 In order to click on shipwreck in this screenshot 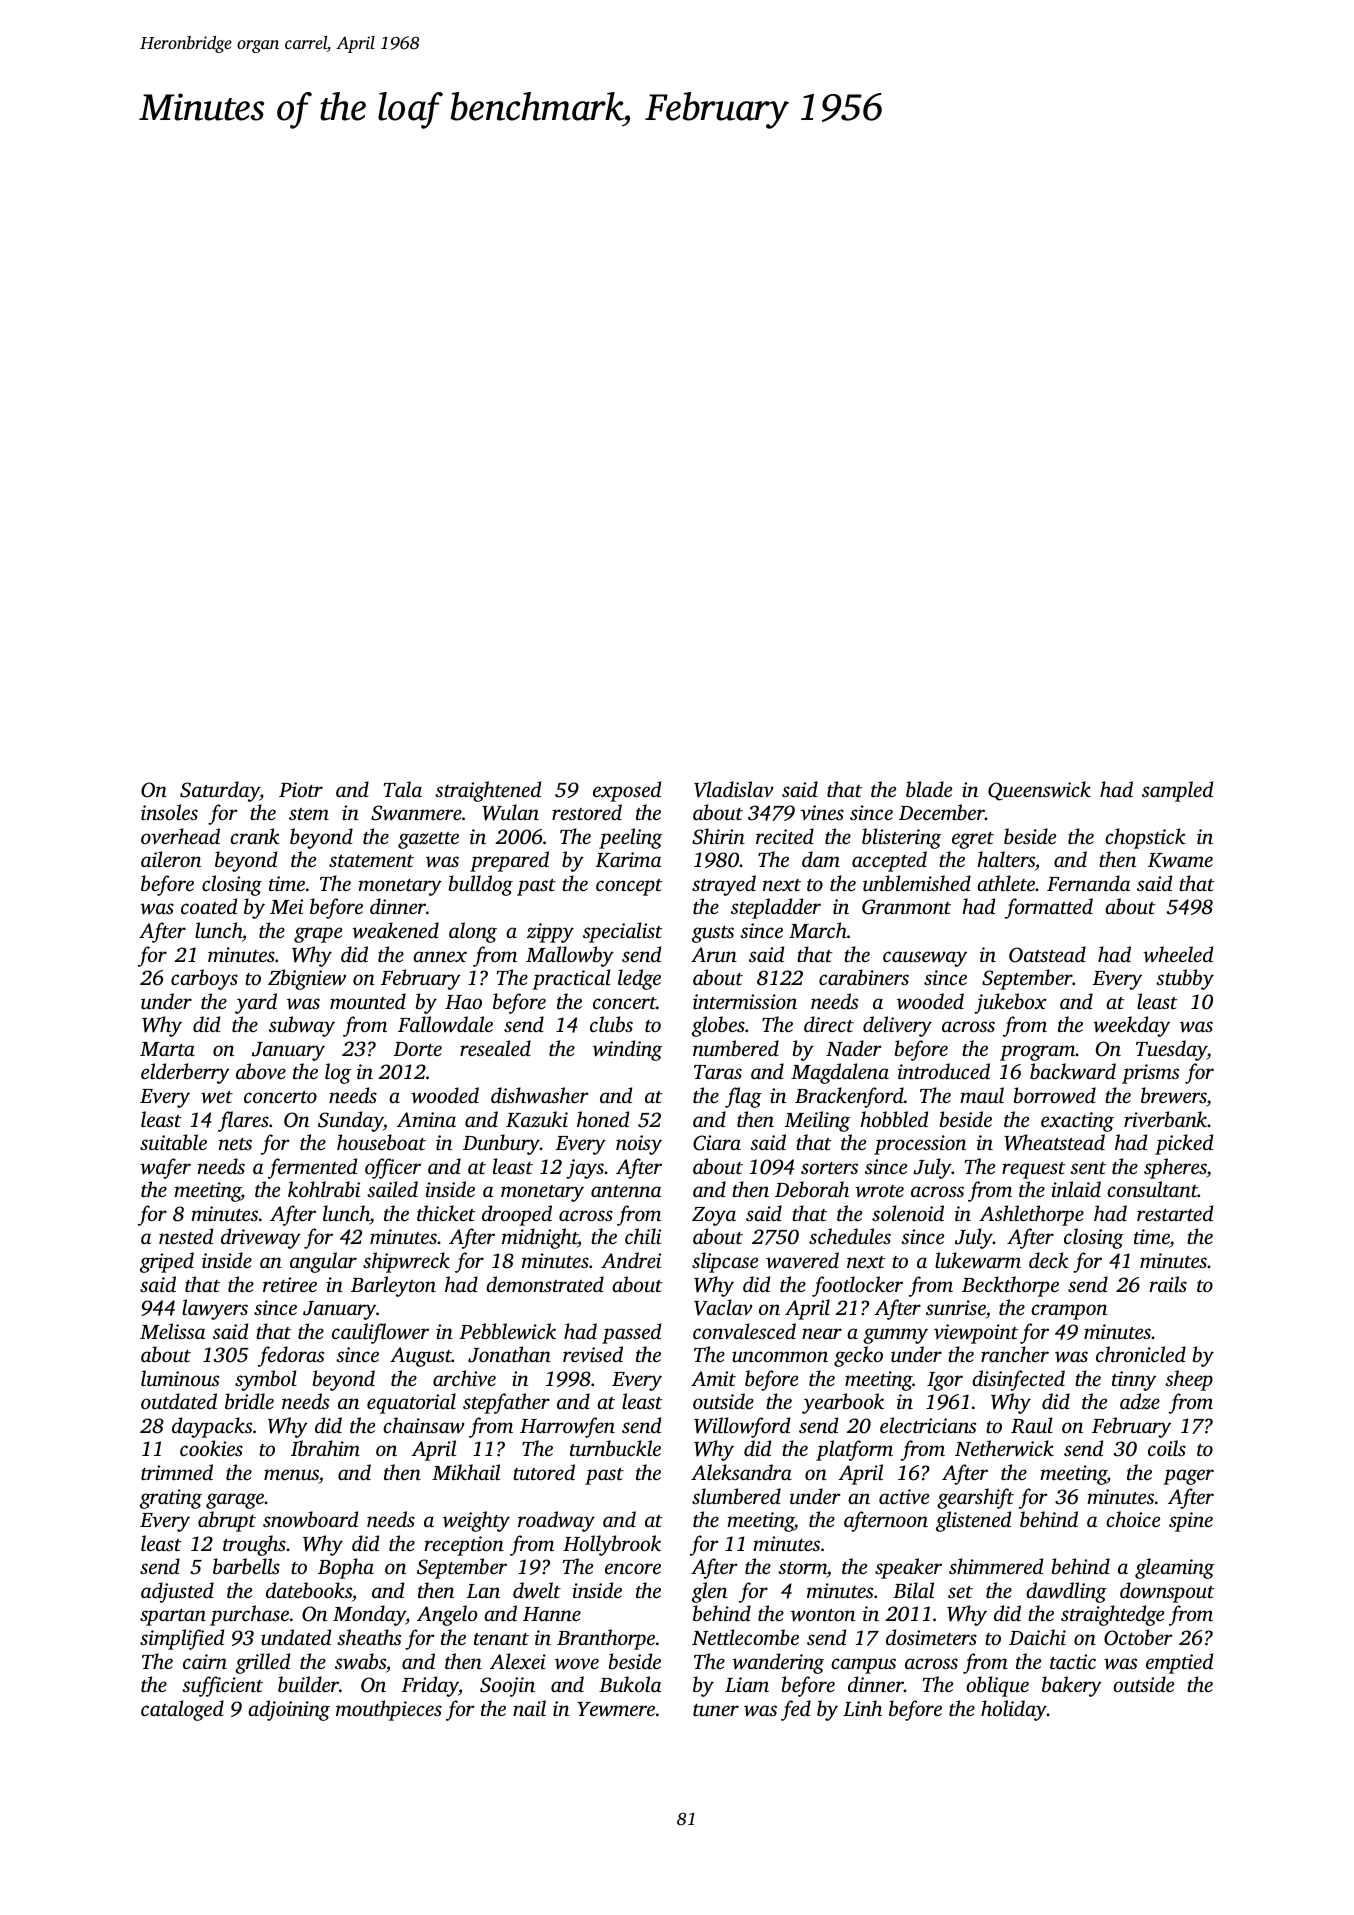, I will do `click(406, 1262)`.
